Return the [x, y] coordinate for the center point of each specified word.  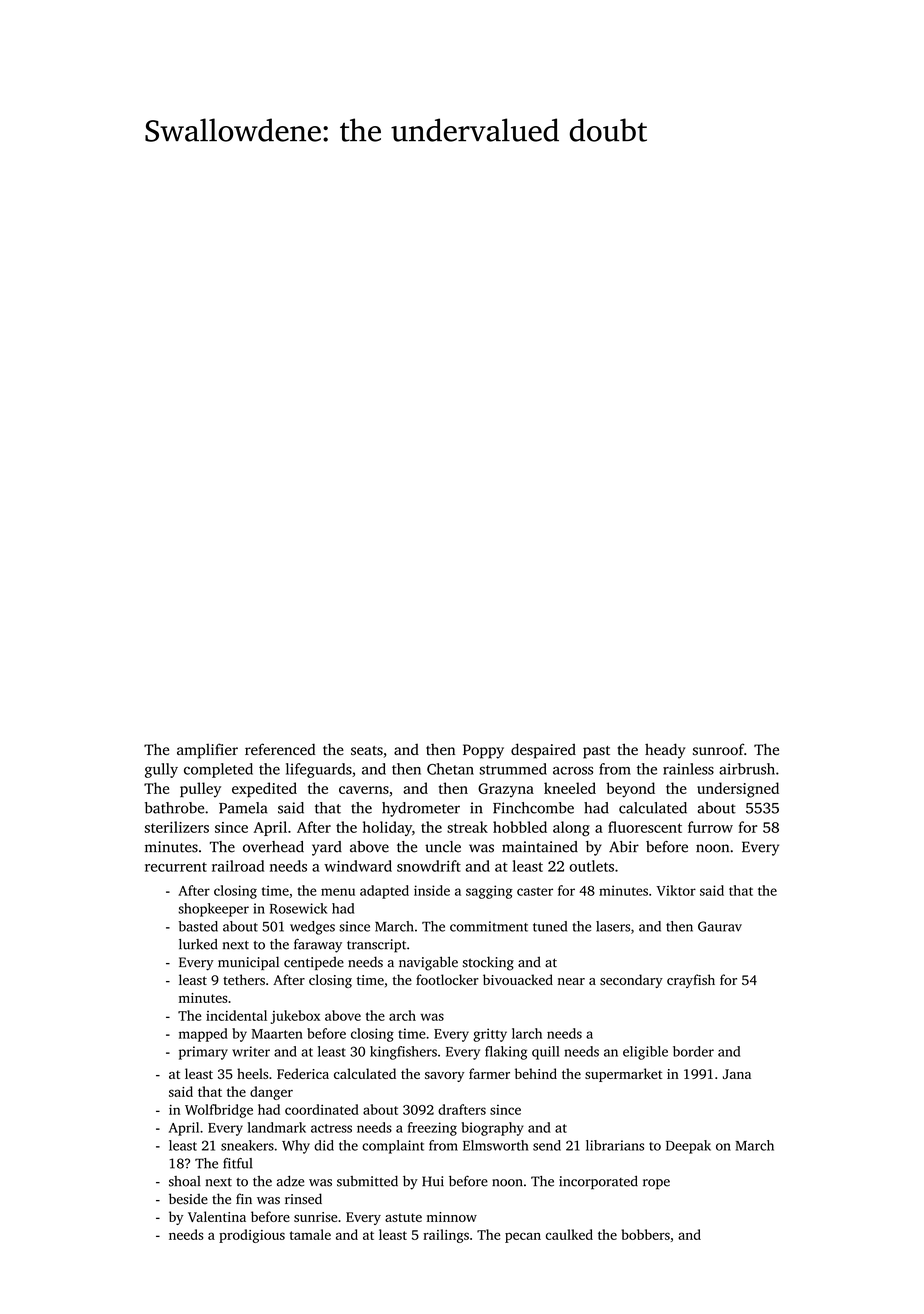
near [571, 981]
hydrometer [421, 809]
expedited [264, 789]
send [547, 1145]
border [693, 1051]
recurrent [176, 867]
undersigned [738, 790]
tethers [244, 979]
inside [432, 890]
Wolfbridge [219, 1111]
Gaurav [720, 926]
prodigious [252, 1236]
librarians [615, 1145]
